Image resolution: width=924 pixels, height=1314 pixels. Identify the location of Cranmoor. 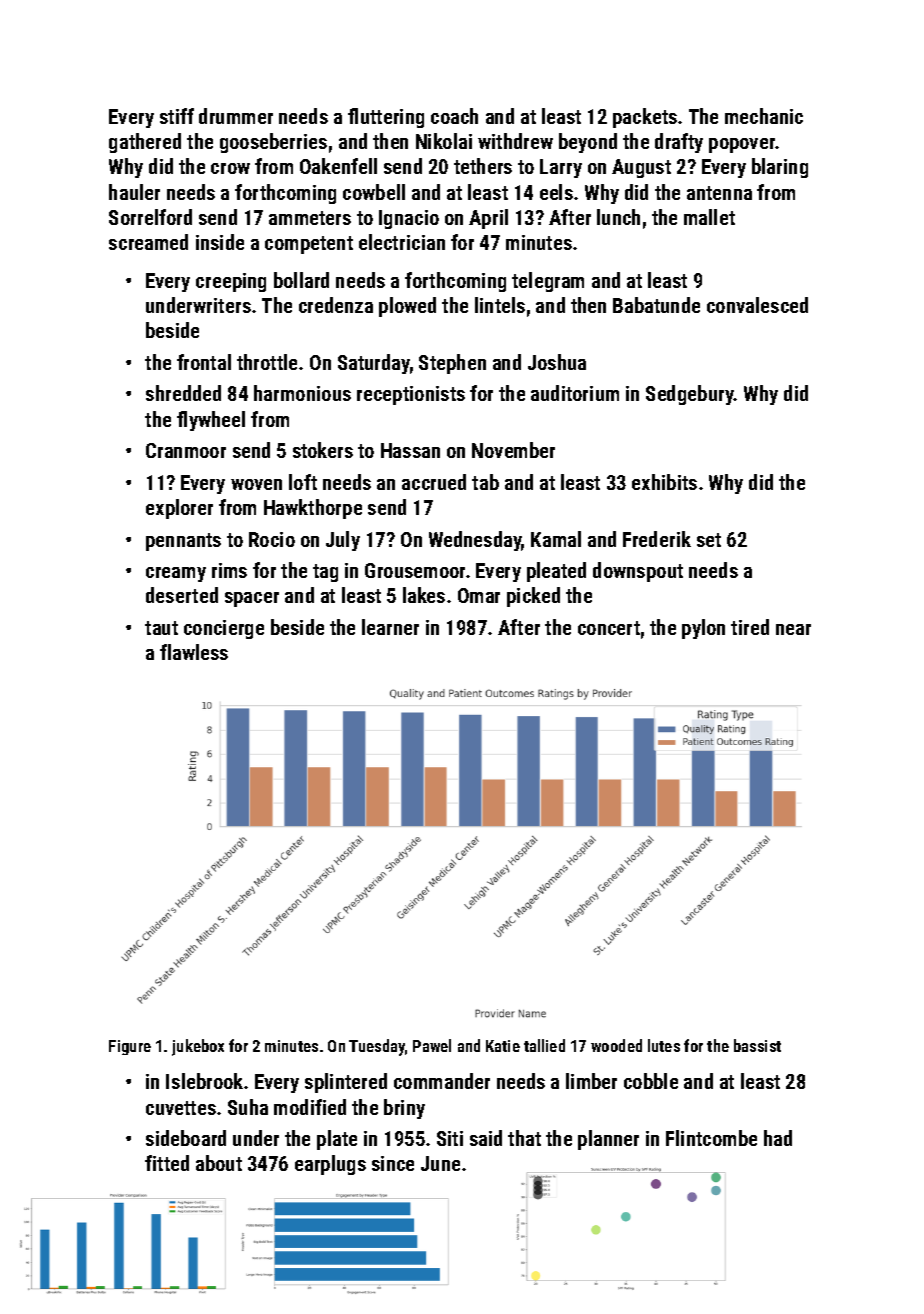
(186, 450).
